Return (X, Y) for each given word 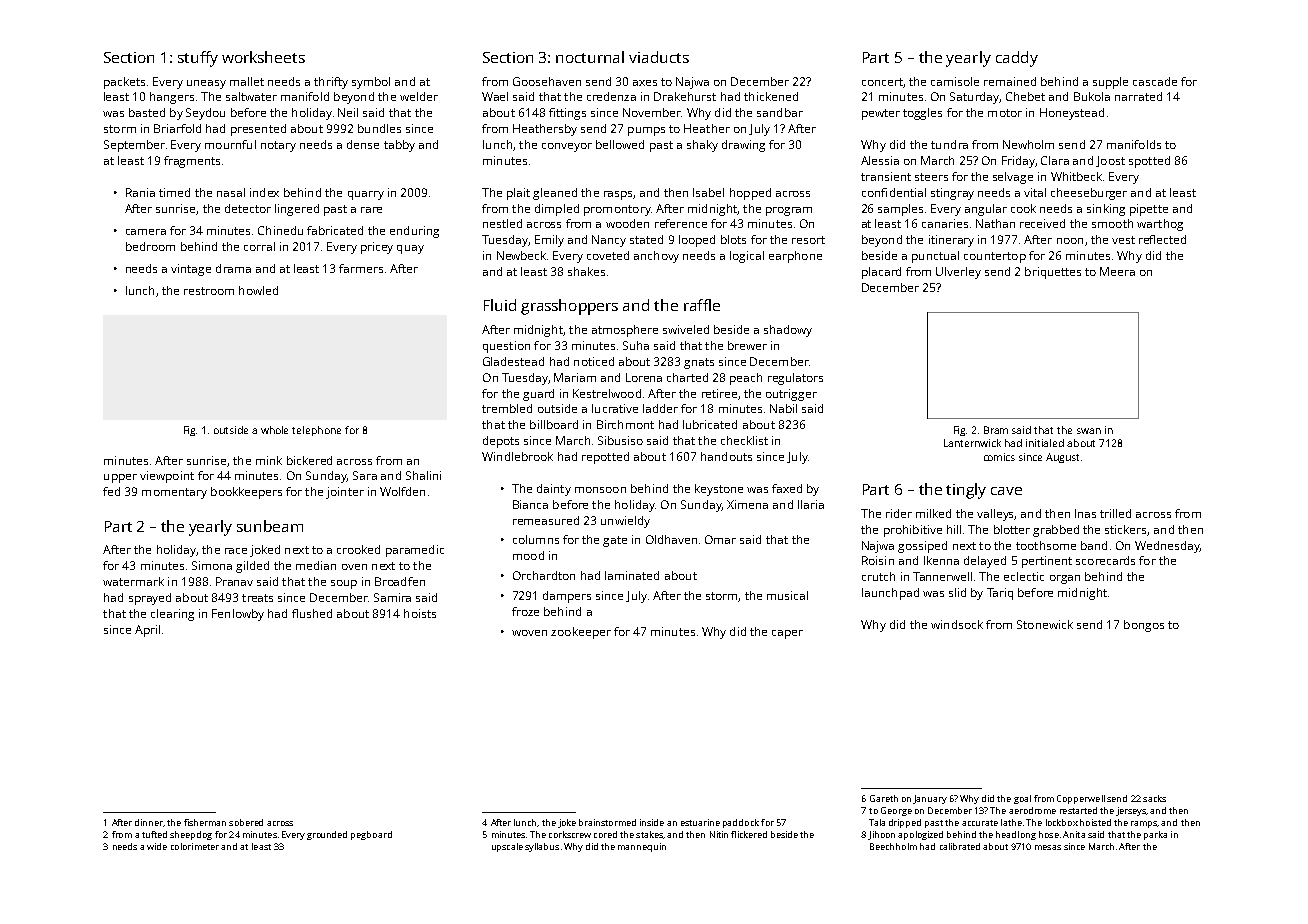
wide (157, 846)
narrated (1138, 96)
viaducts (659, 57)
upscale (507, 847)
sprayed (150, 599)
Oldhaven (671, 539)
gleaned (555, 194)
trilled (1115, 513)
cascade (1155, 81)
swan (1089, 431)
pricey (377, 248)
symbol (371, 83)
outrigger (791, 395)
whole (274, 430)
